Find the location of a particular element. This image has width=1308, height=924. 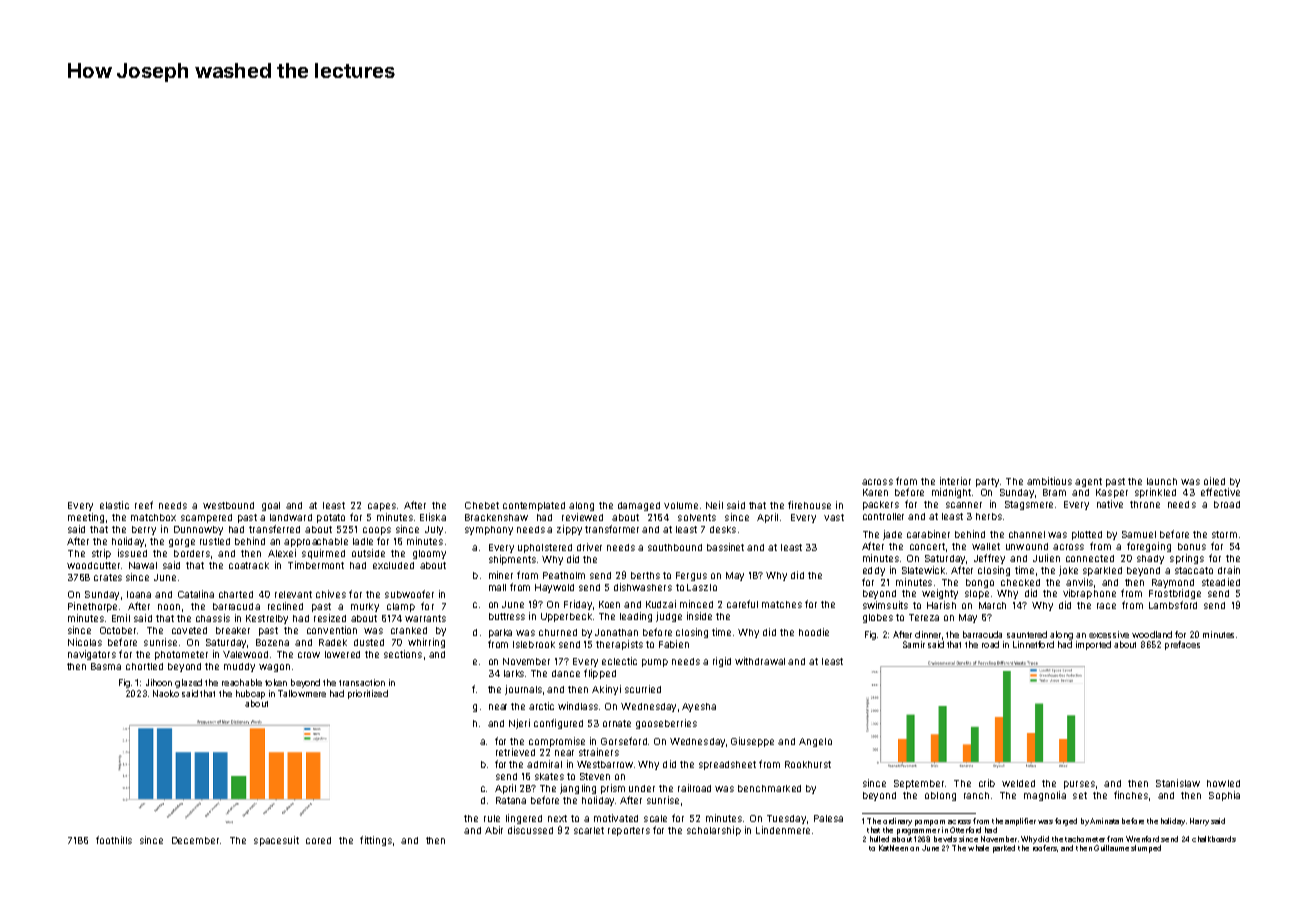

vibraphone is located at coordinates (1089, 594).
